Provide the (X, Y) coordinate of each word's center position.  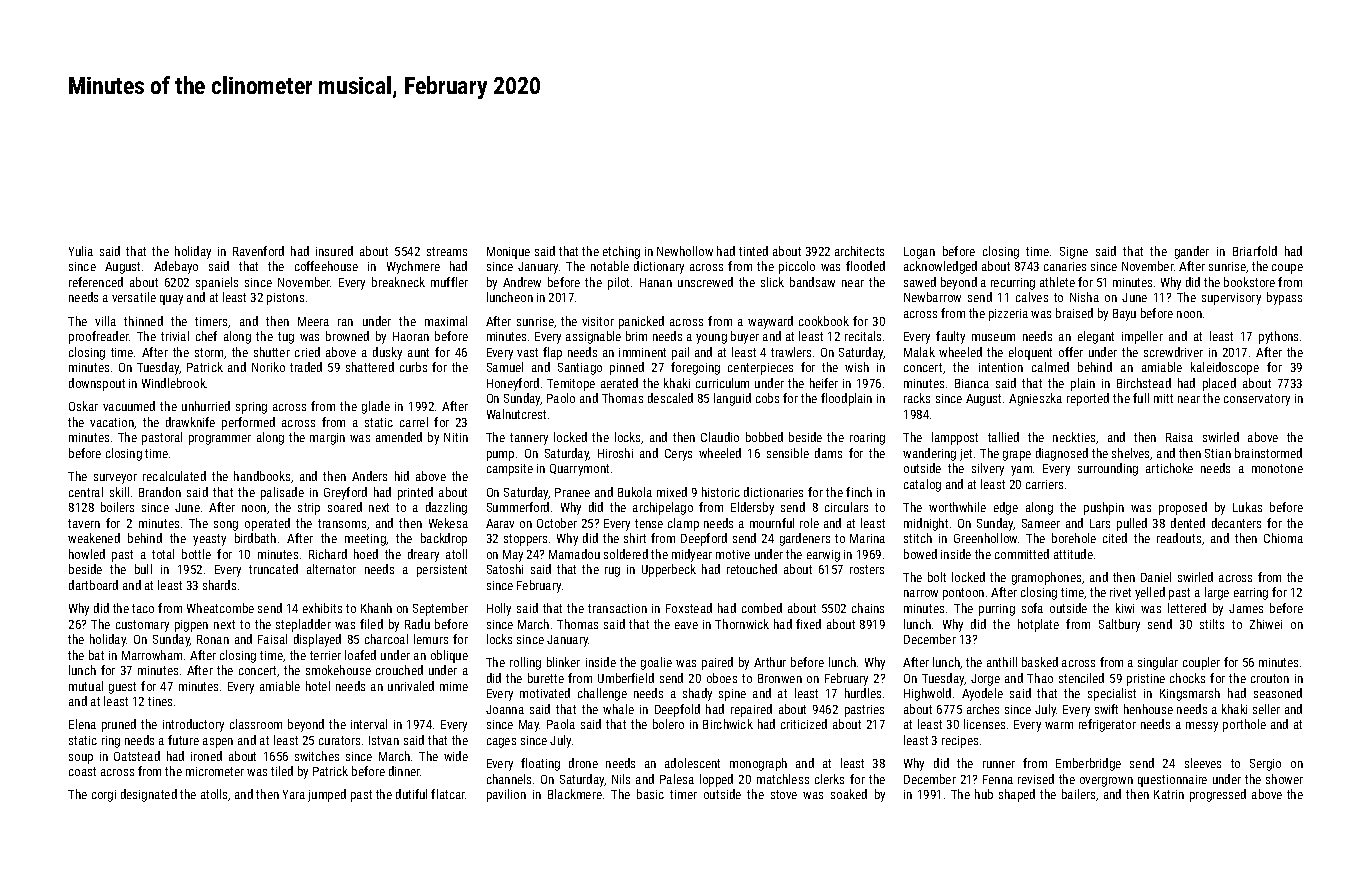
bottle (196, 554)
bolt (937, 577)
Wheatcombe (220, 608)
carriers (1044, 484)
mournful (772, 523)
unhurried (206, 406)
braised (1074, 313)
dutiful (411, 794)
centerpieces (760, 369)
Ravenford (258, 251)
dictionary (659, 267)
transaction (617, 608)
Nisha (1084, 297)
